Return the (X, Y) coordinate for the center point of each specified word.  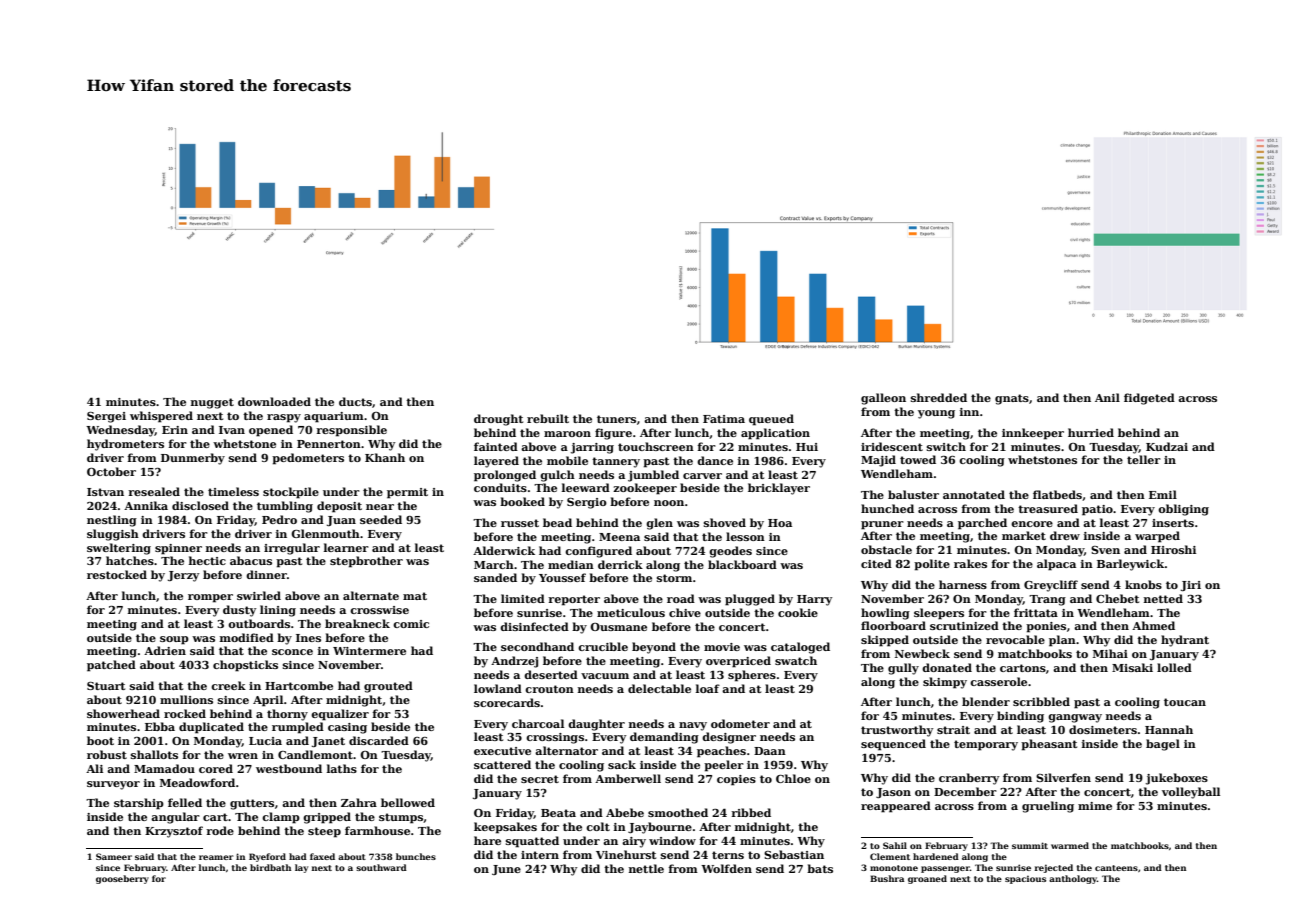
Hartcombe (299, 685)
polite (932, 565)
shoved (725, 522)
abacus (251, 560)
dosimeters (1103, 729)
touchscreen (656, 446)
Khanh (385, 457)
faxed (322, 856)
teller (1144, 459)
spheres (752, 676)
